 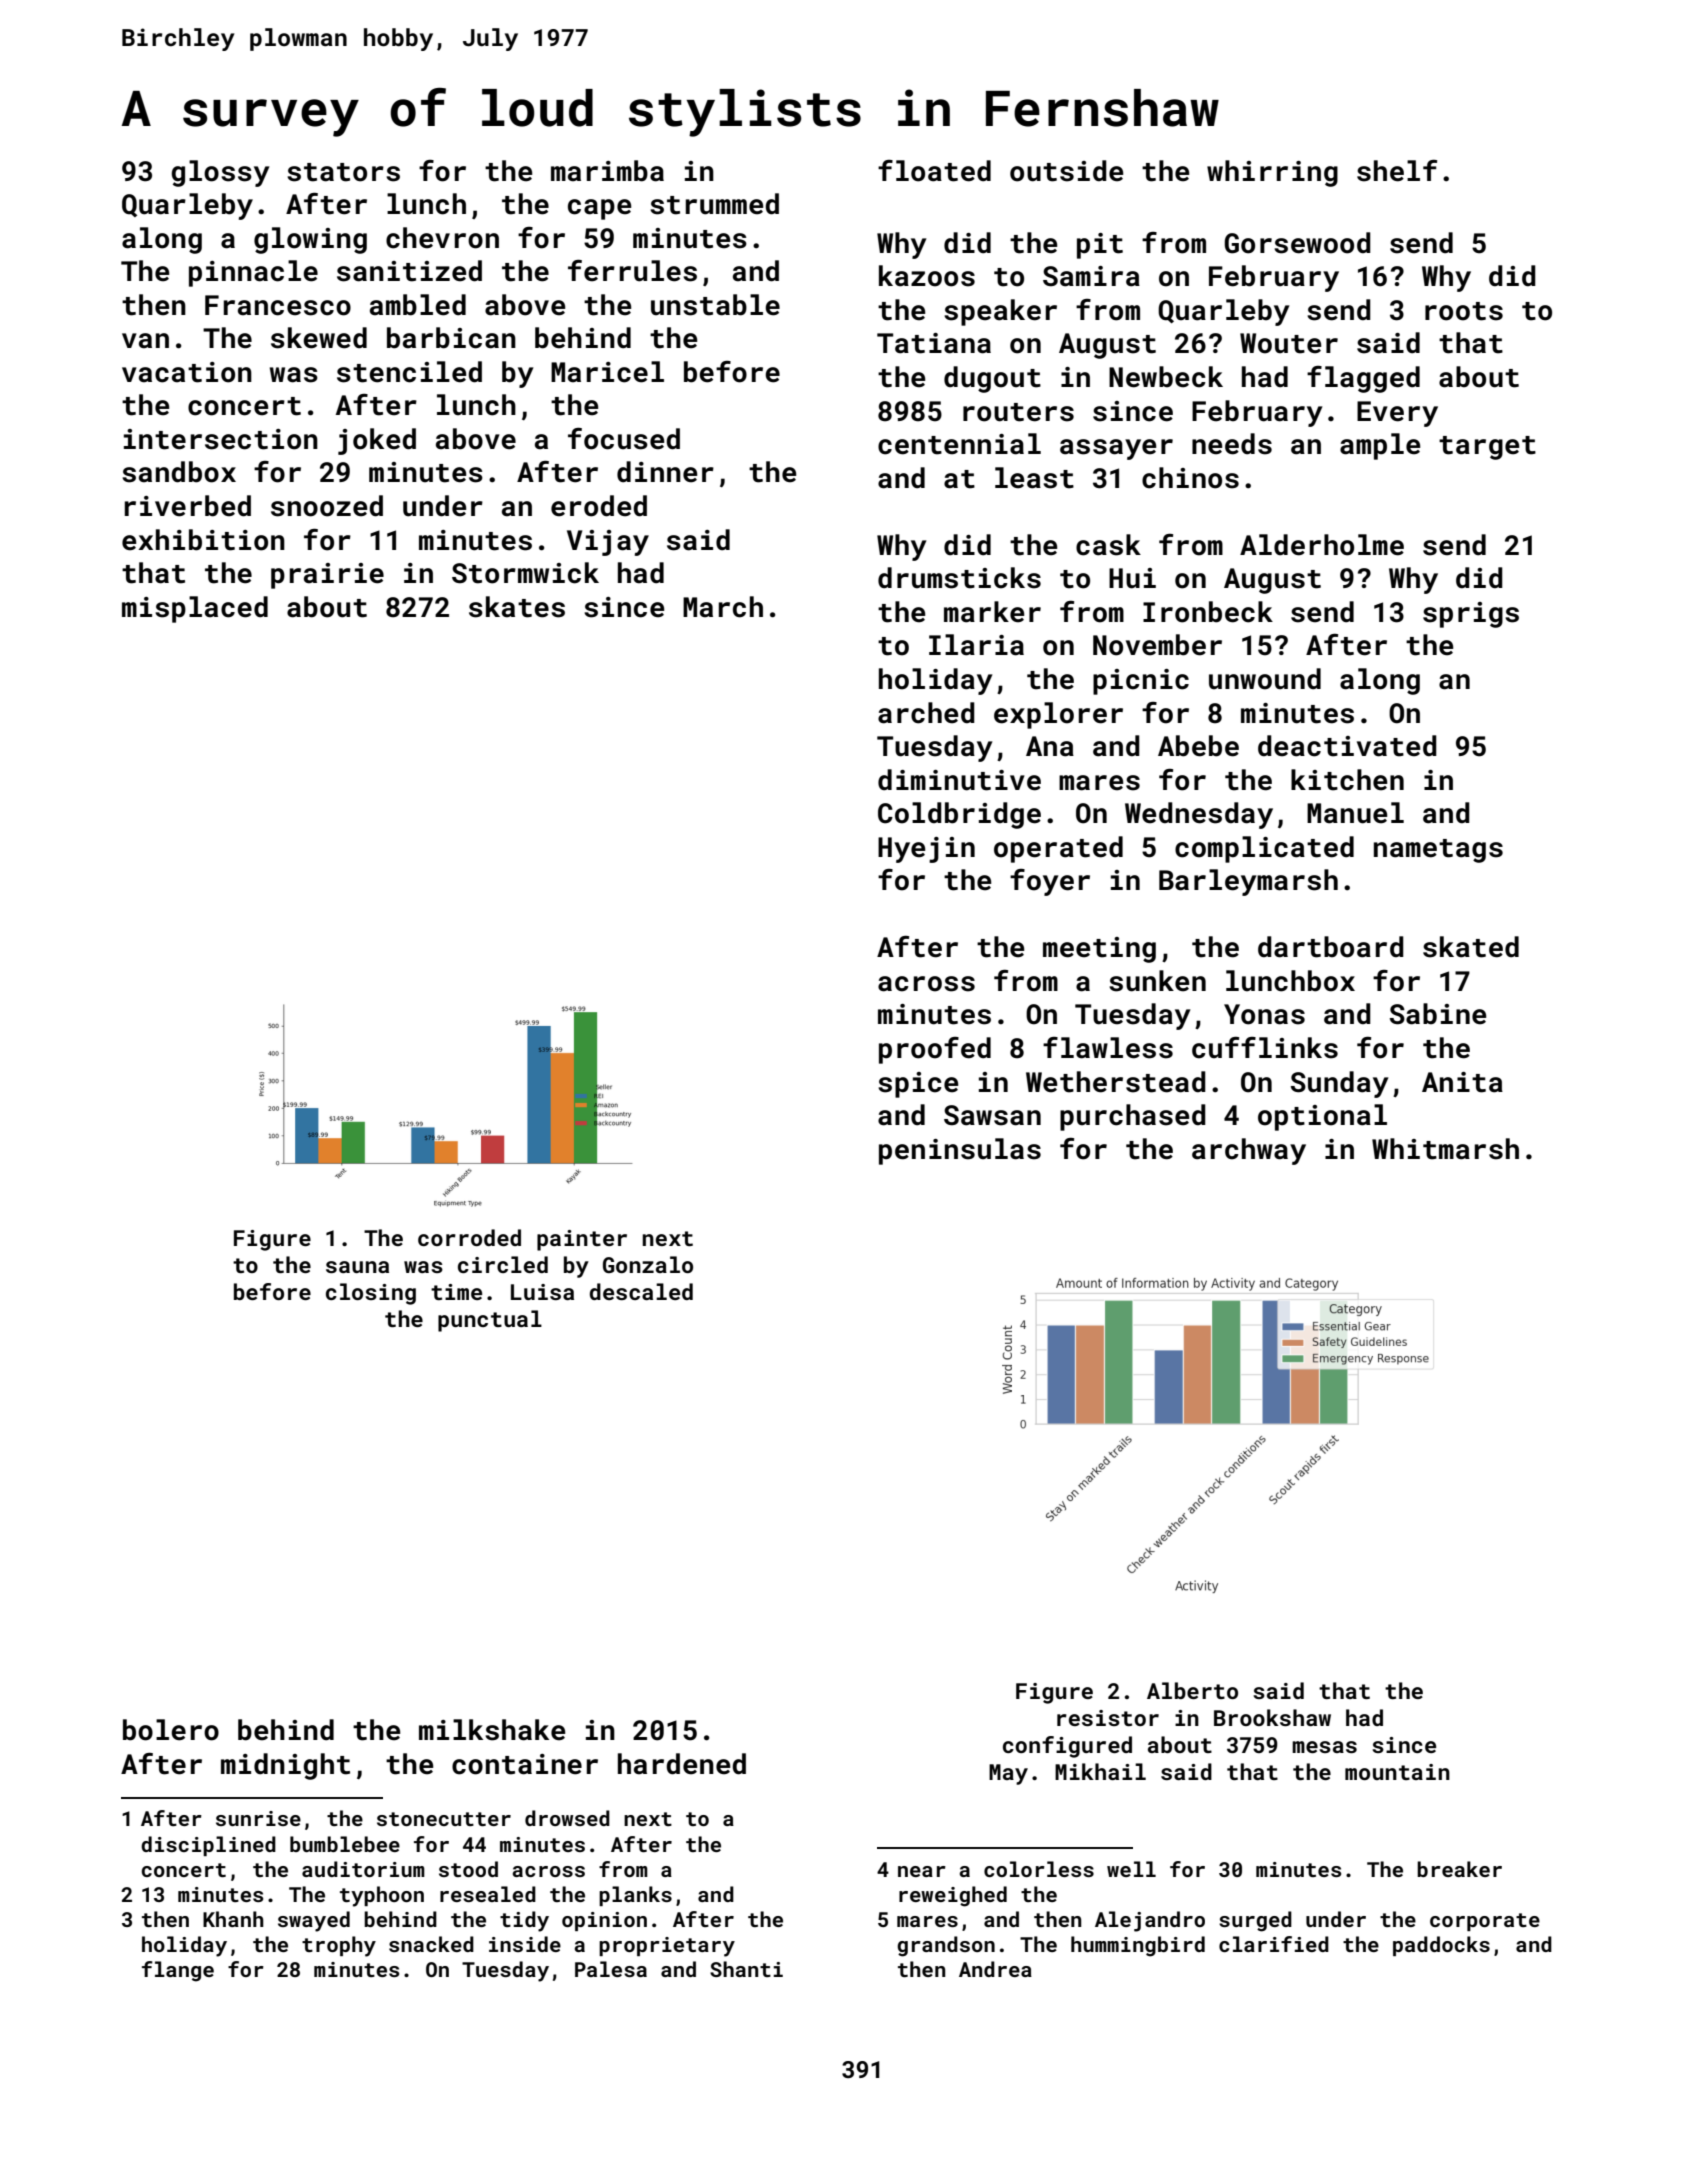 What do you see at coordinates (171, 1730) in the document?
I see `bolero` at bounding box center [171, 1730].
